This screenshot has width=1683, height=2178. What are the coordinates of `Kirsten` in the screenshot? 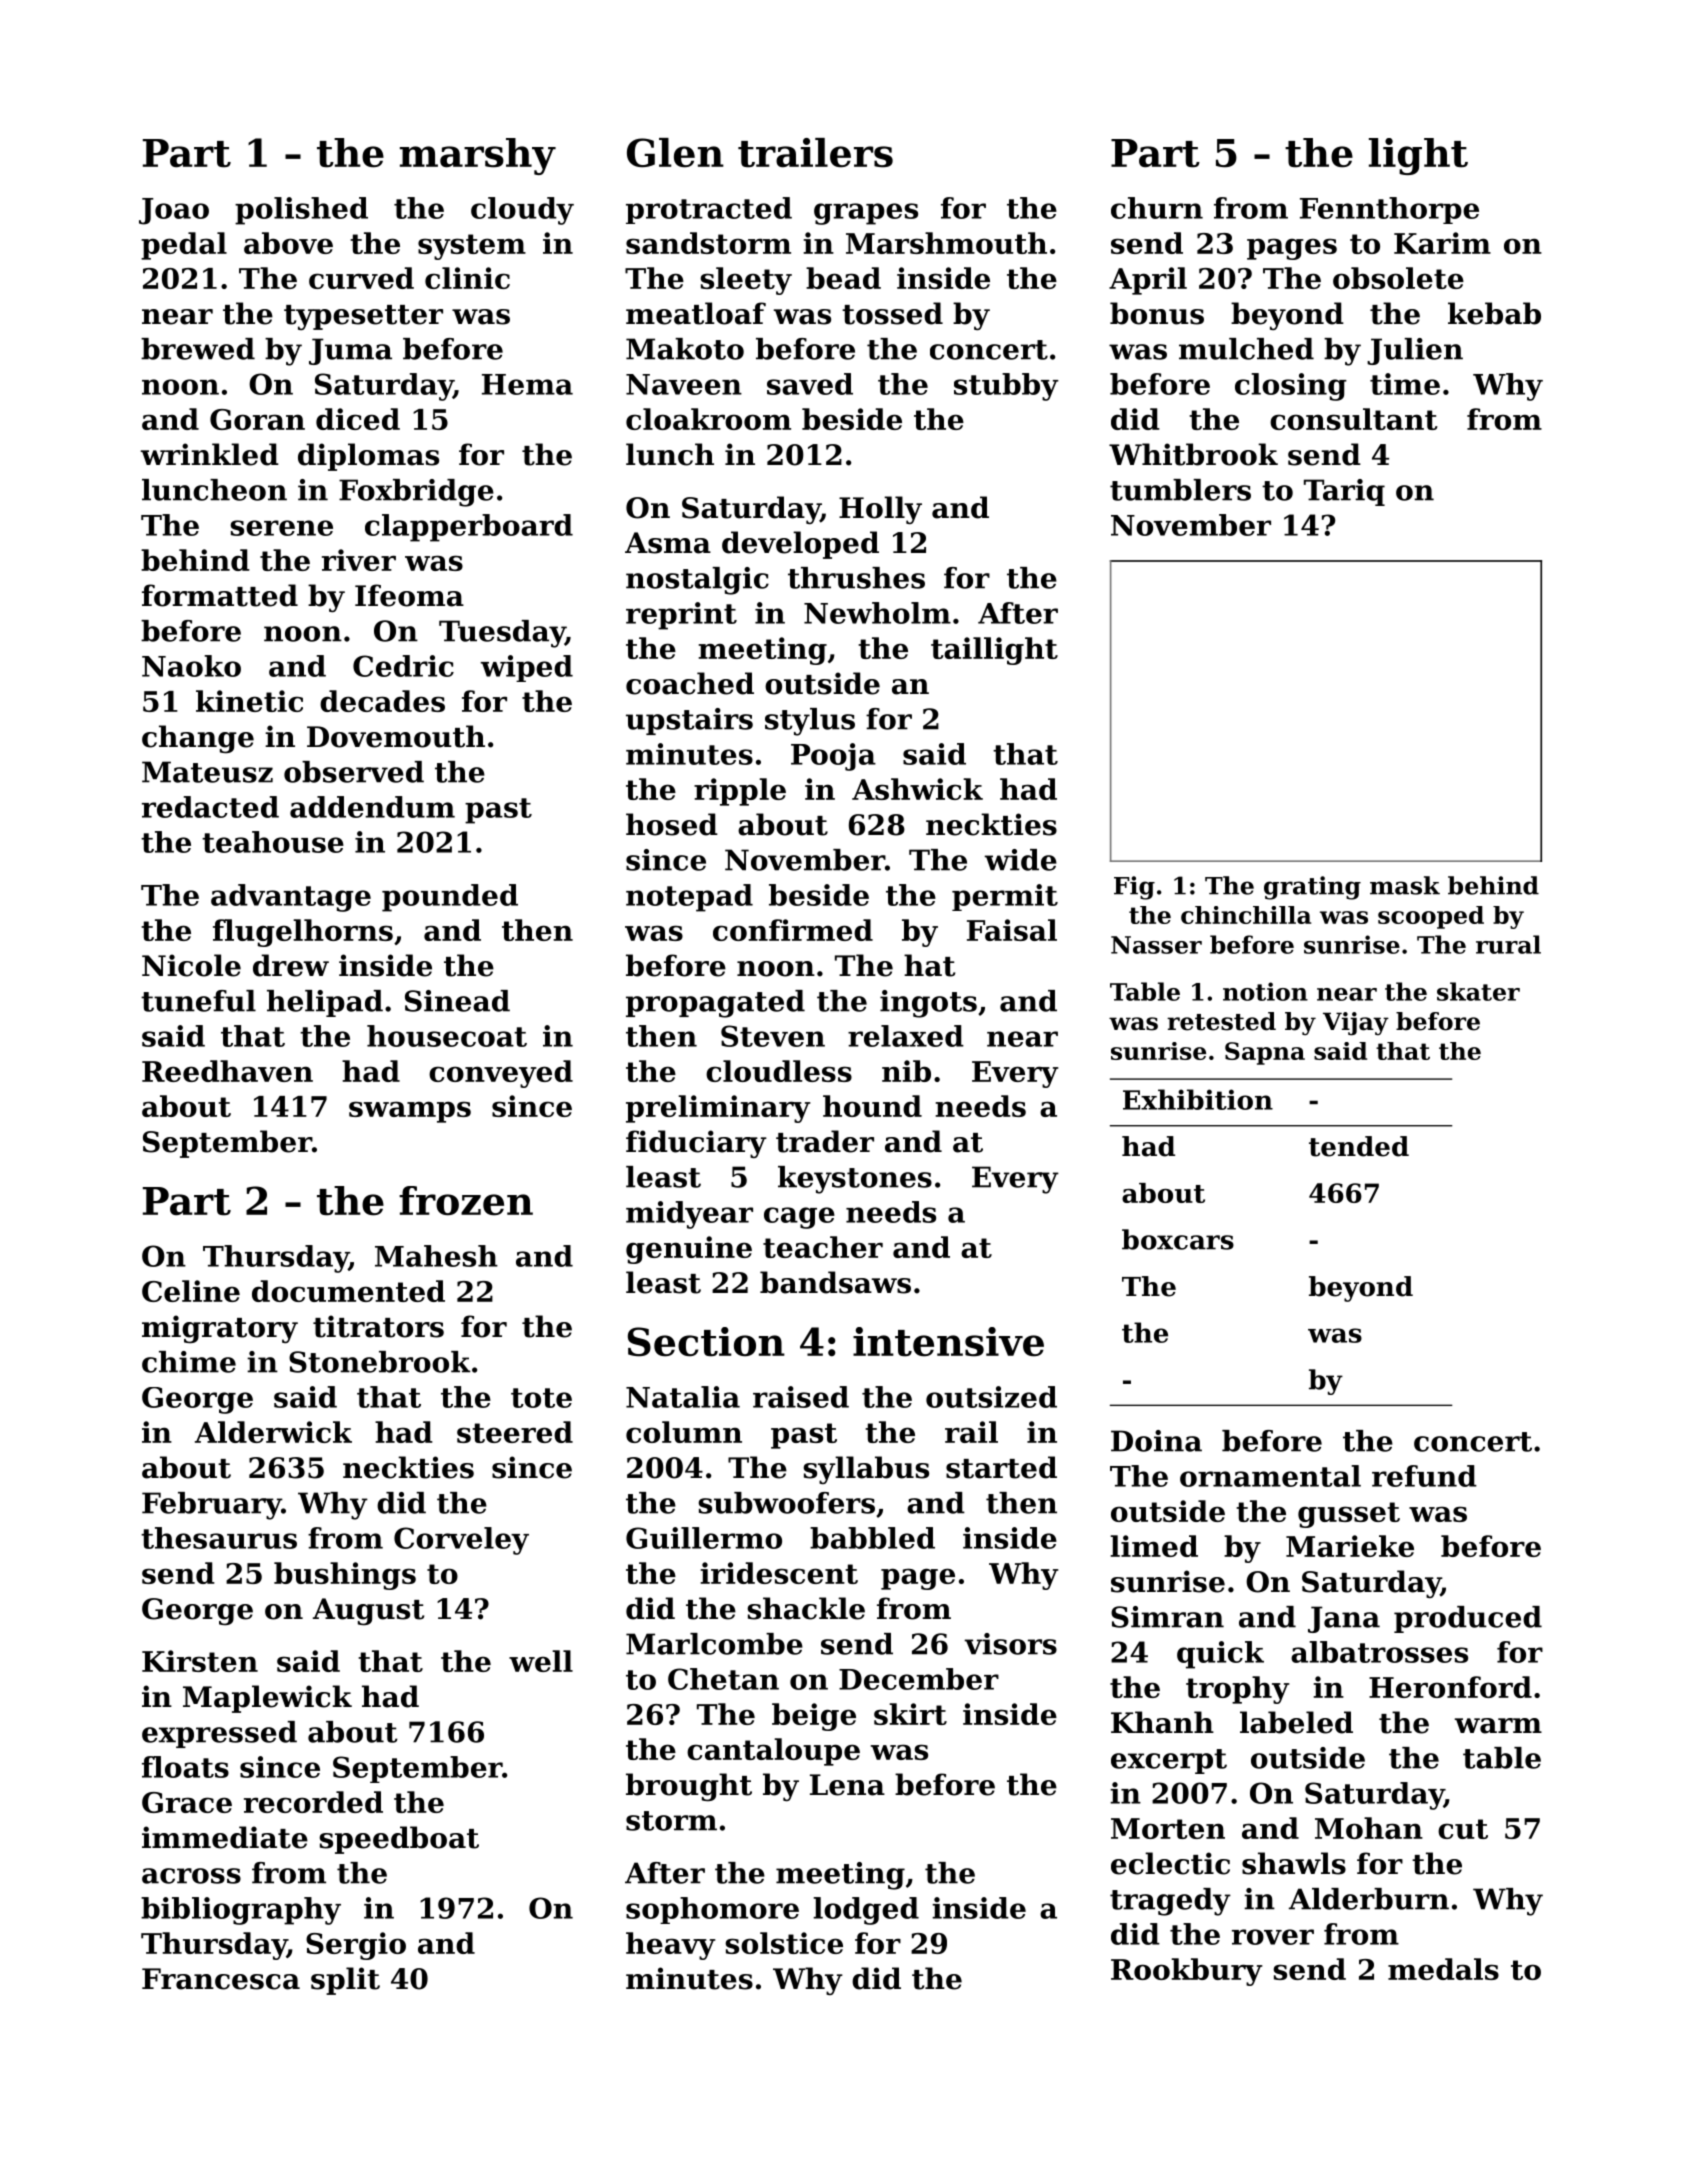 It's located at (200, 1661).
